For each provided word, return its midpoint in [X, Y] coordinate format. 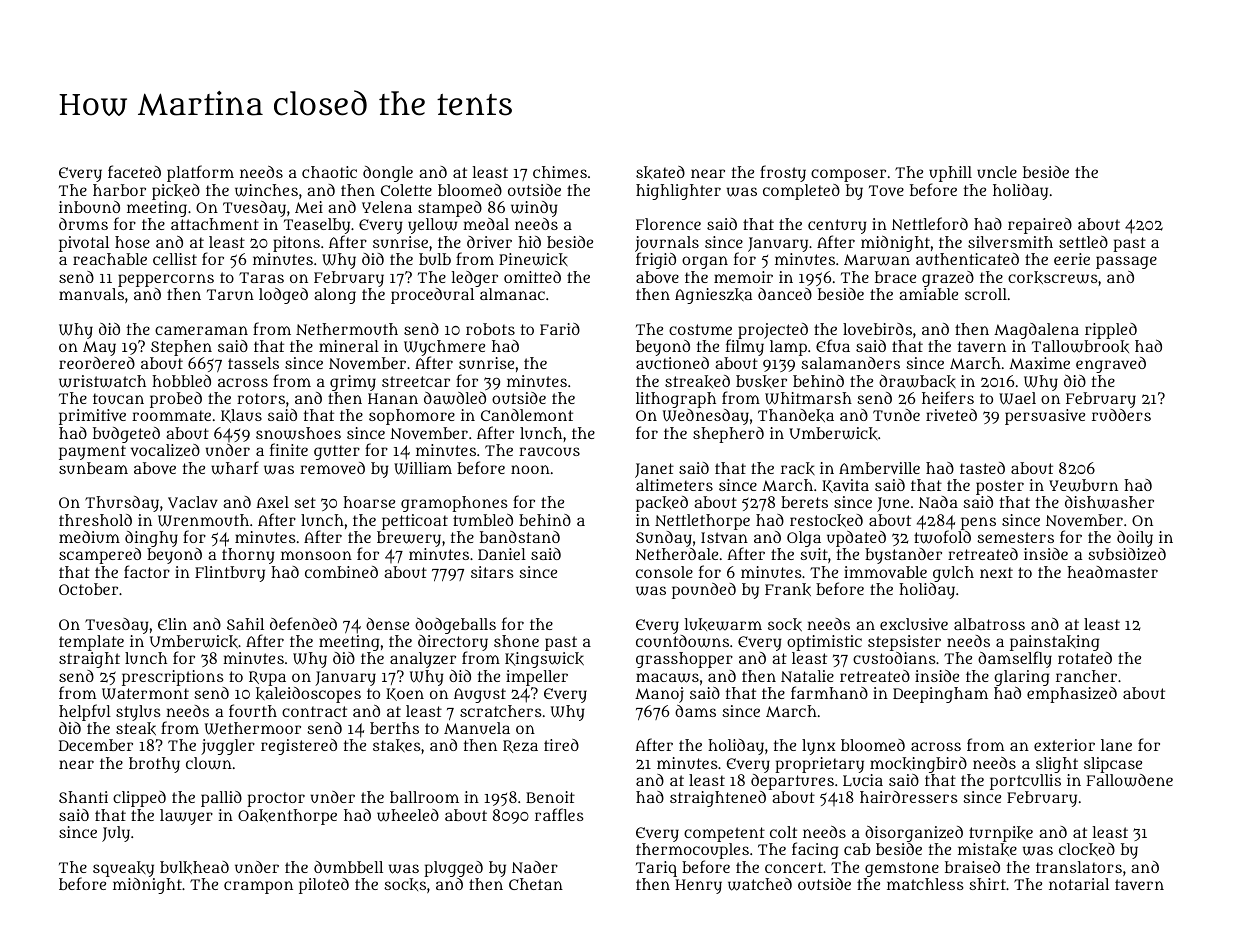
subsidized [1127, 554]
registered [299, 747]
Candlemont [527, 415]
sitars [492, 572]
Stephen [181, 348]
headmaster [1112, 572]
